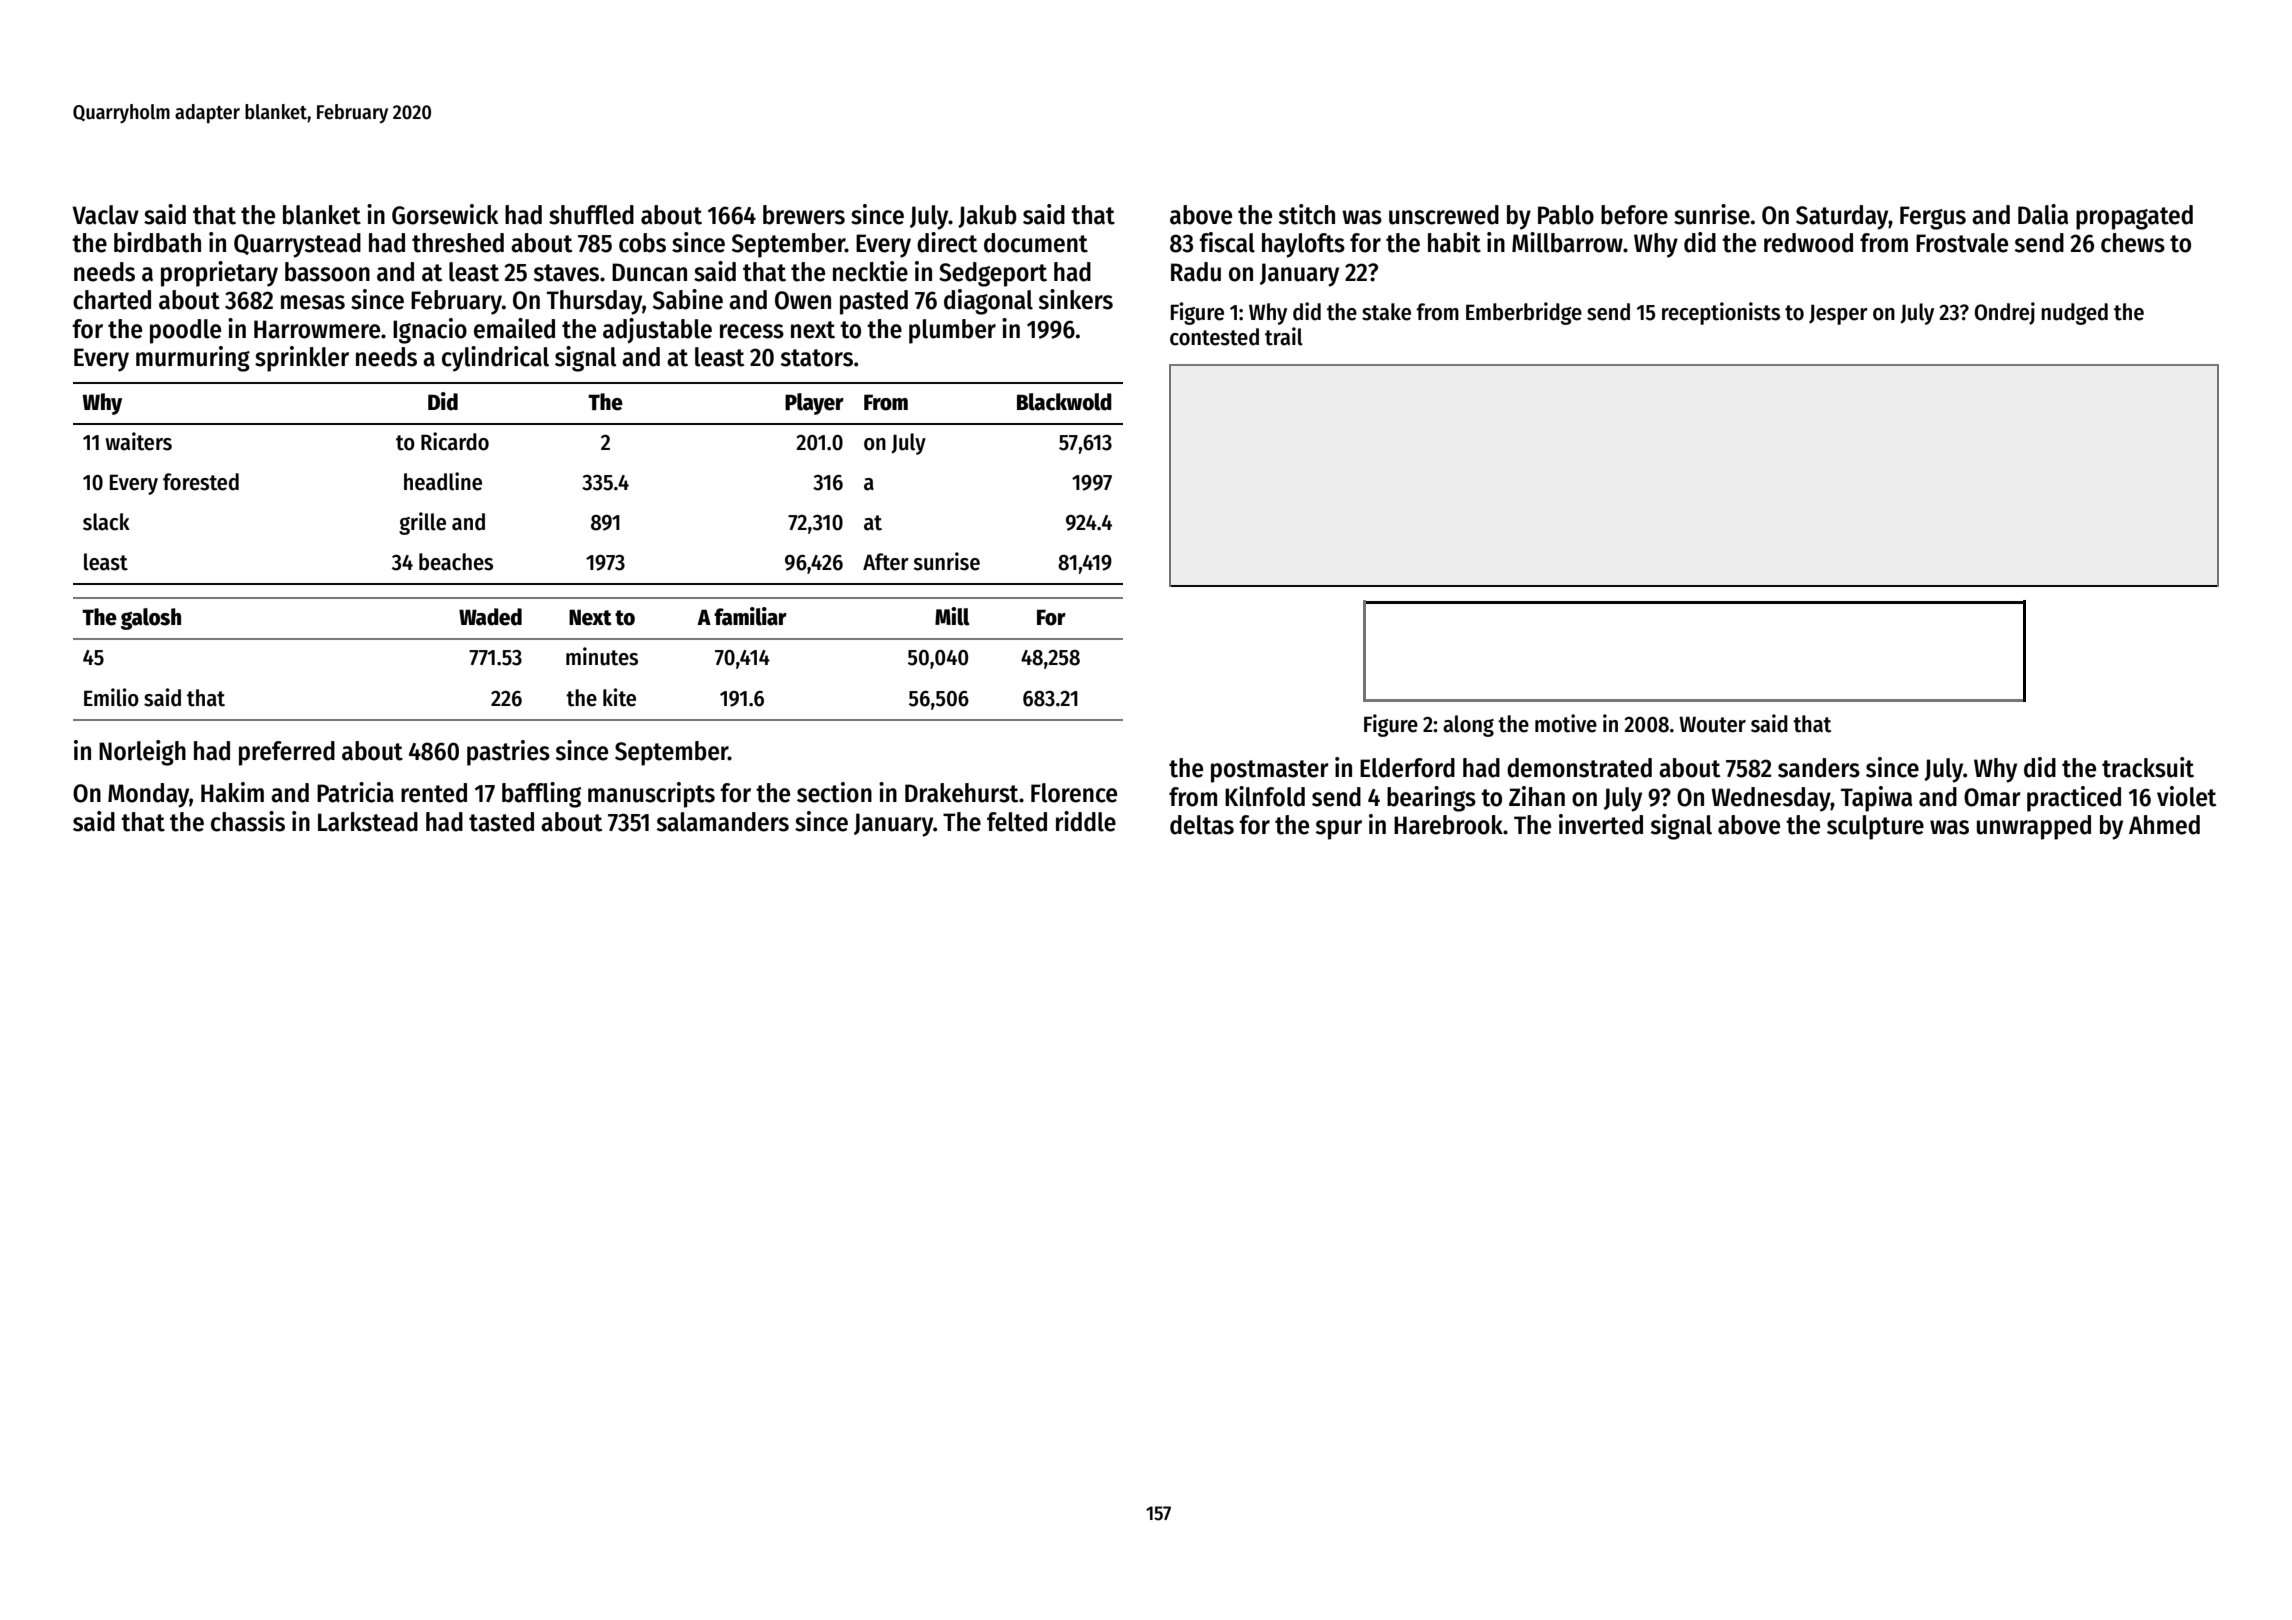  I want to click on nudged, so click(2074, 314).
